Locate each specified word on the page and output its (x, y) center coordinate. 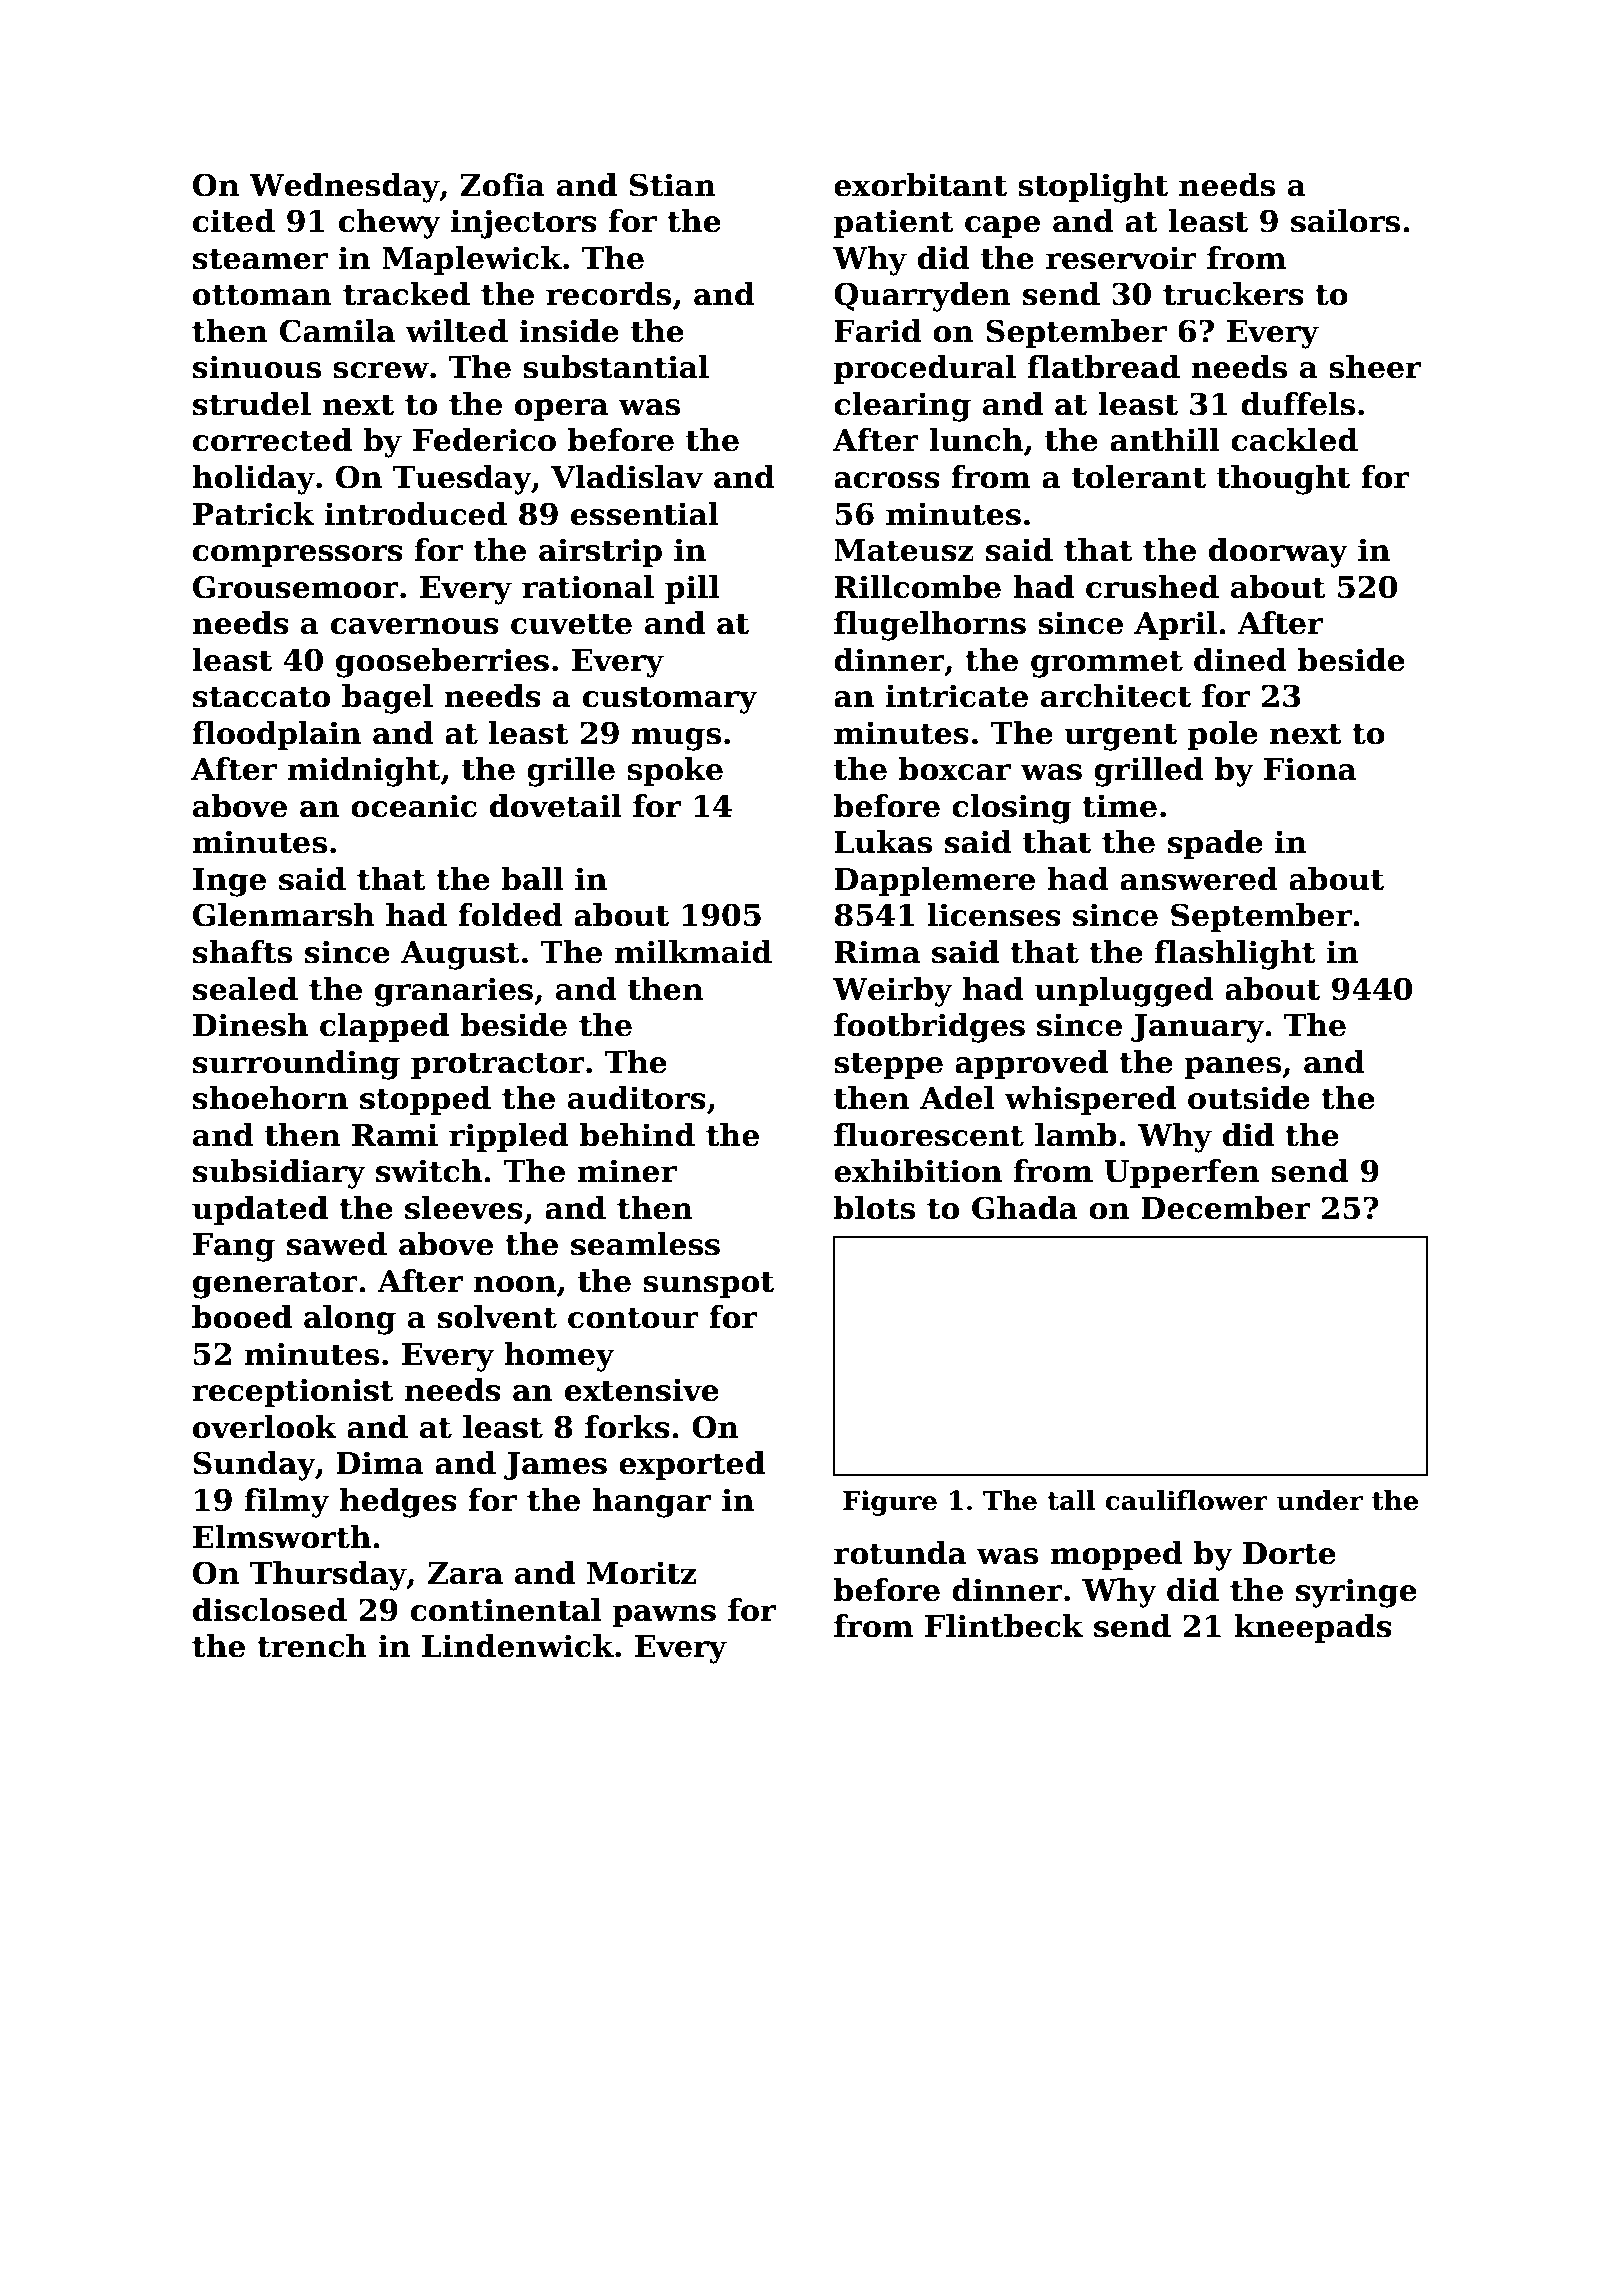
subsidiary (279, 1174)
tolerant (1139, 477)
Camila (337, 331)
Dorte (1289, 1553)
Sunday (254, 1466)
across (887, 480)
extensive (642, 1390)
